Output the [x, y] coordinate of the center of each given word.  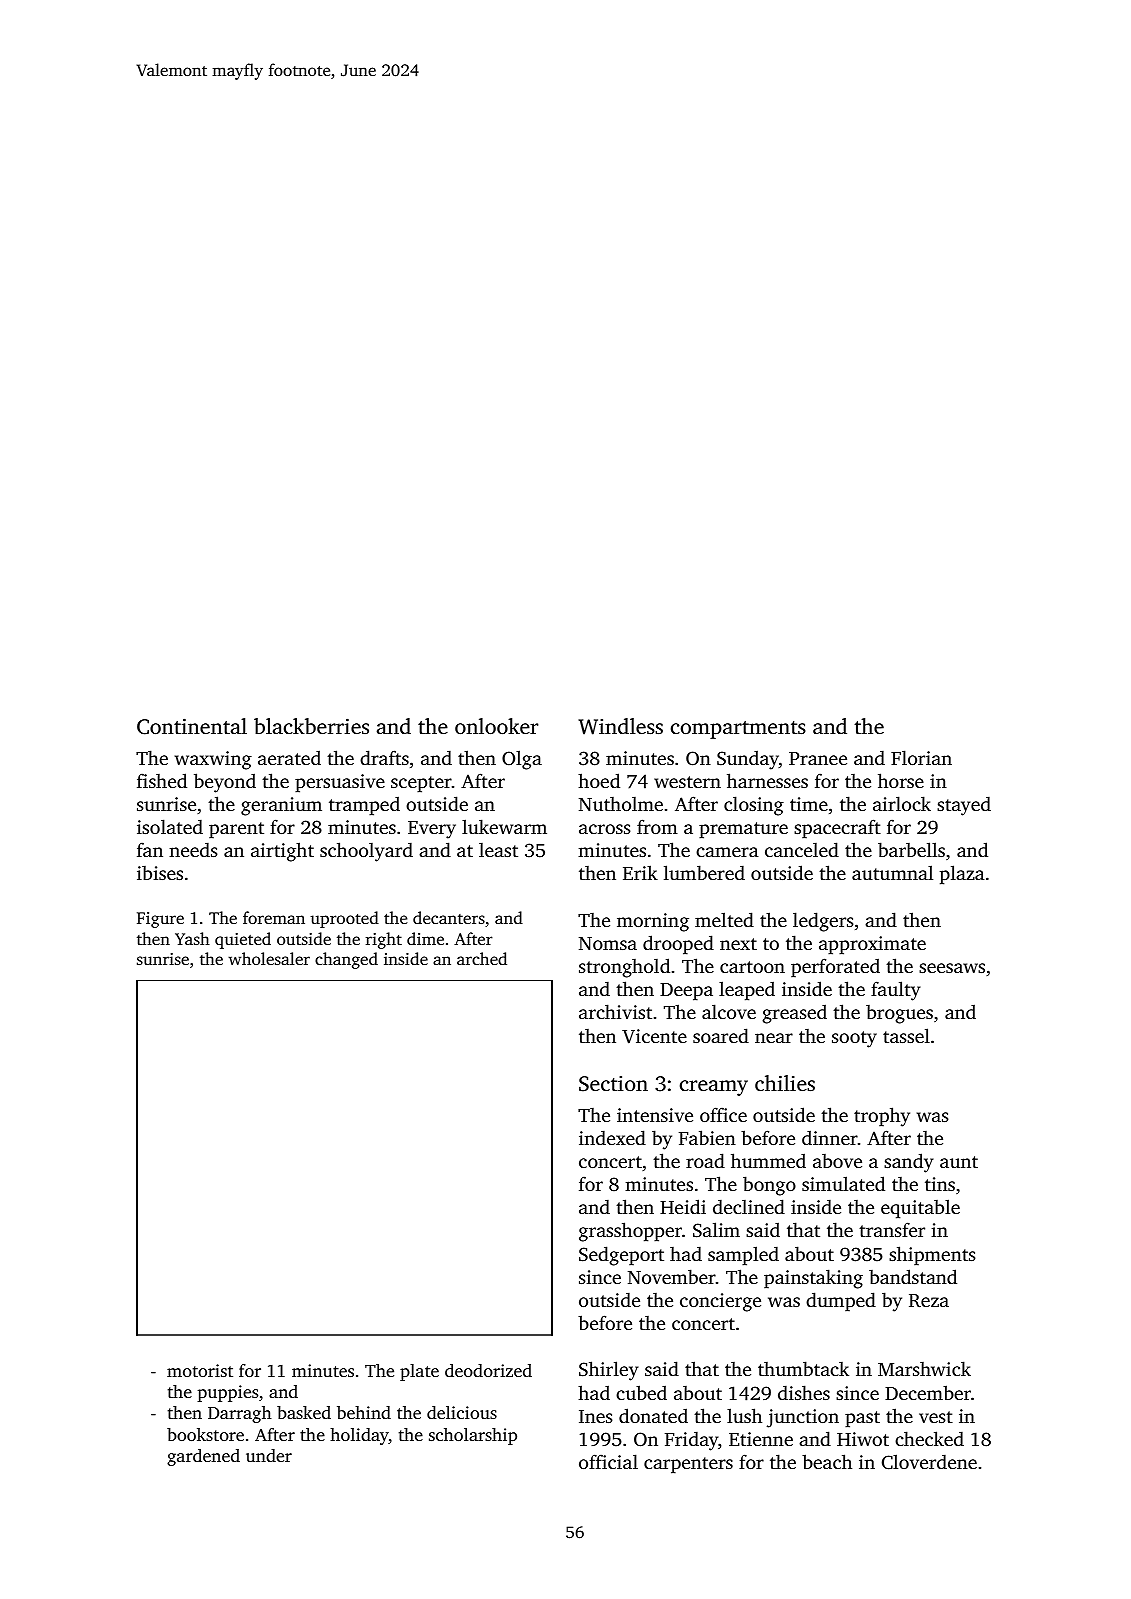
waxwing [213, 760]
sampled [743, 1256]
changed [346, 960]
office [723, 1114]
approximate [872, 945]
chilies [785, 1083]
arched [482, 958]
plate [419, 1372]
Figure [160, 920]
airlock [902, 803]
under [269, 1455]
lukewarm [504, 826]
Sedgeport [621, 1256]
